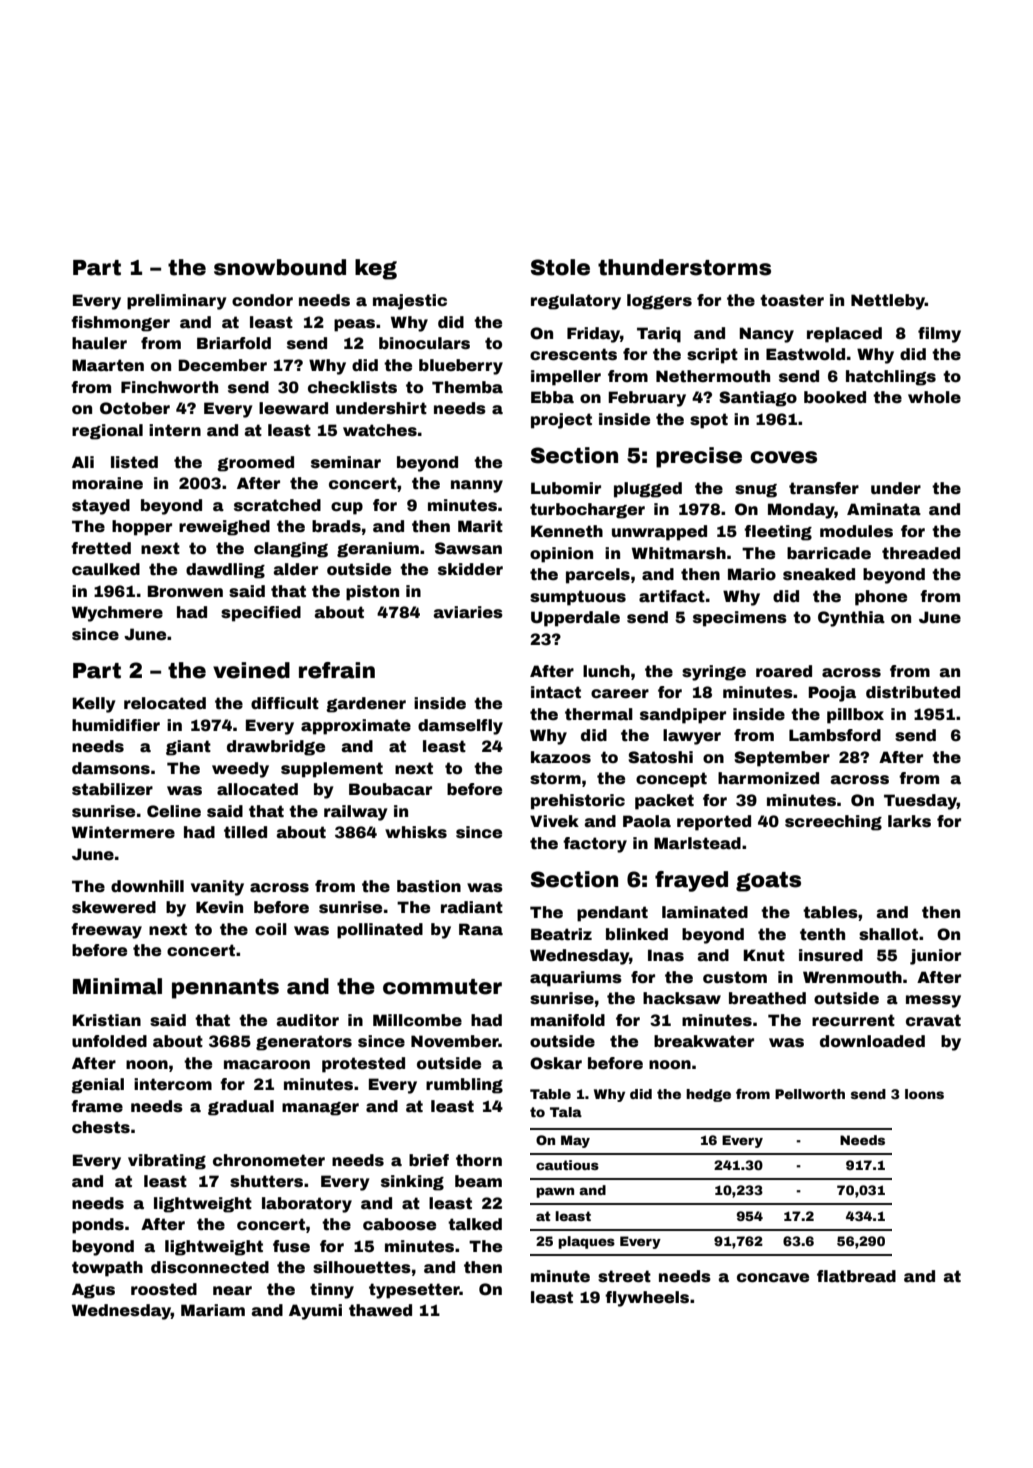 This document has height=1468, width=1033. I want to click on September, so click(782, 759).
